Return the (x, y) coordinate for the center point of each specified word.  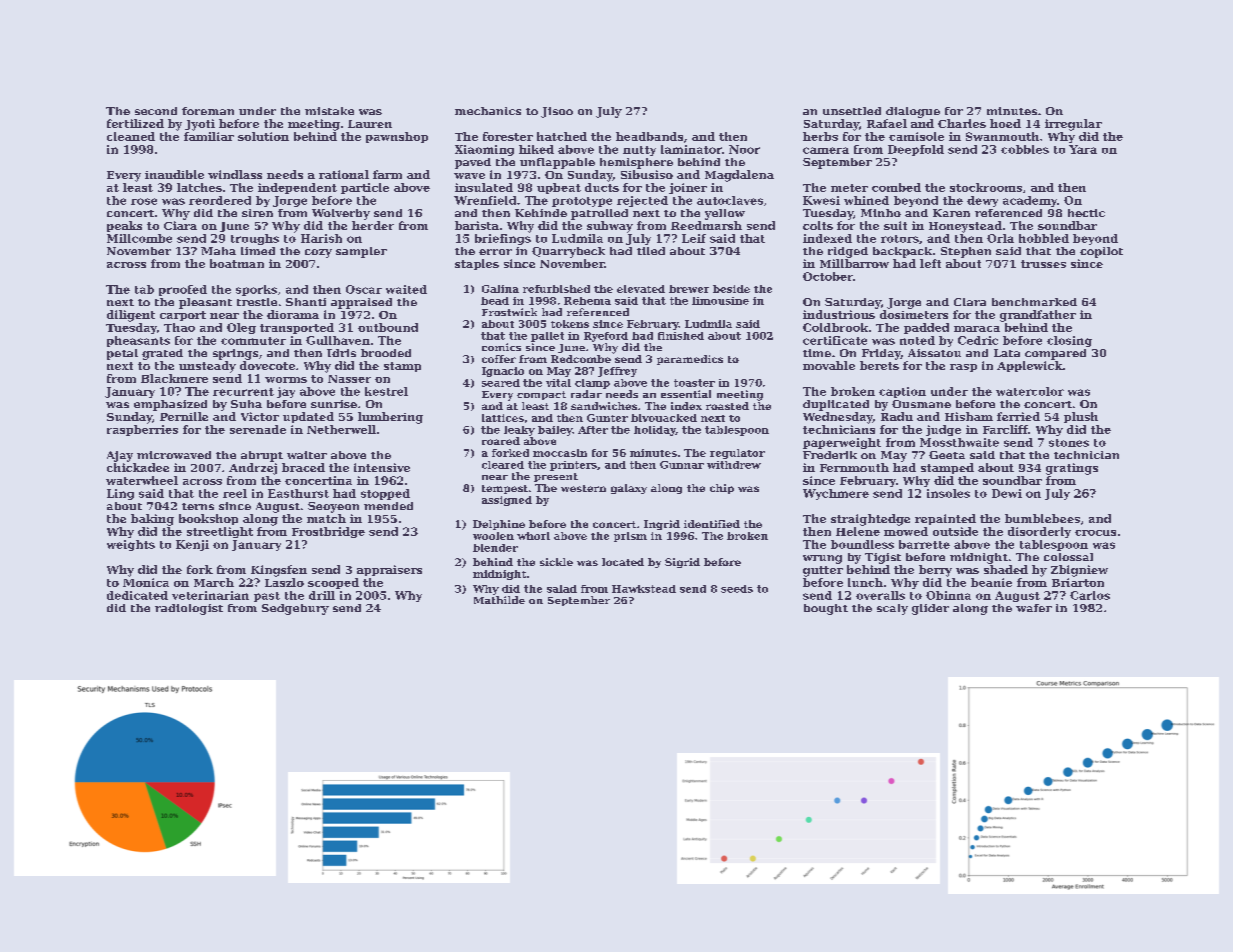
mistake (329, 111)
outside (955, 531)
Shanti (306, 302)
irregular (1073, 125)
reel (235, 493)
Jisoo (557, 112)
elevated (641, 289)
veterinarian (210, 595)
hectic (1086, 213)
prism (630, 537)
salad (562, 589)
